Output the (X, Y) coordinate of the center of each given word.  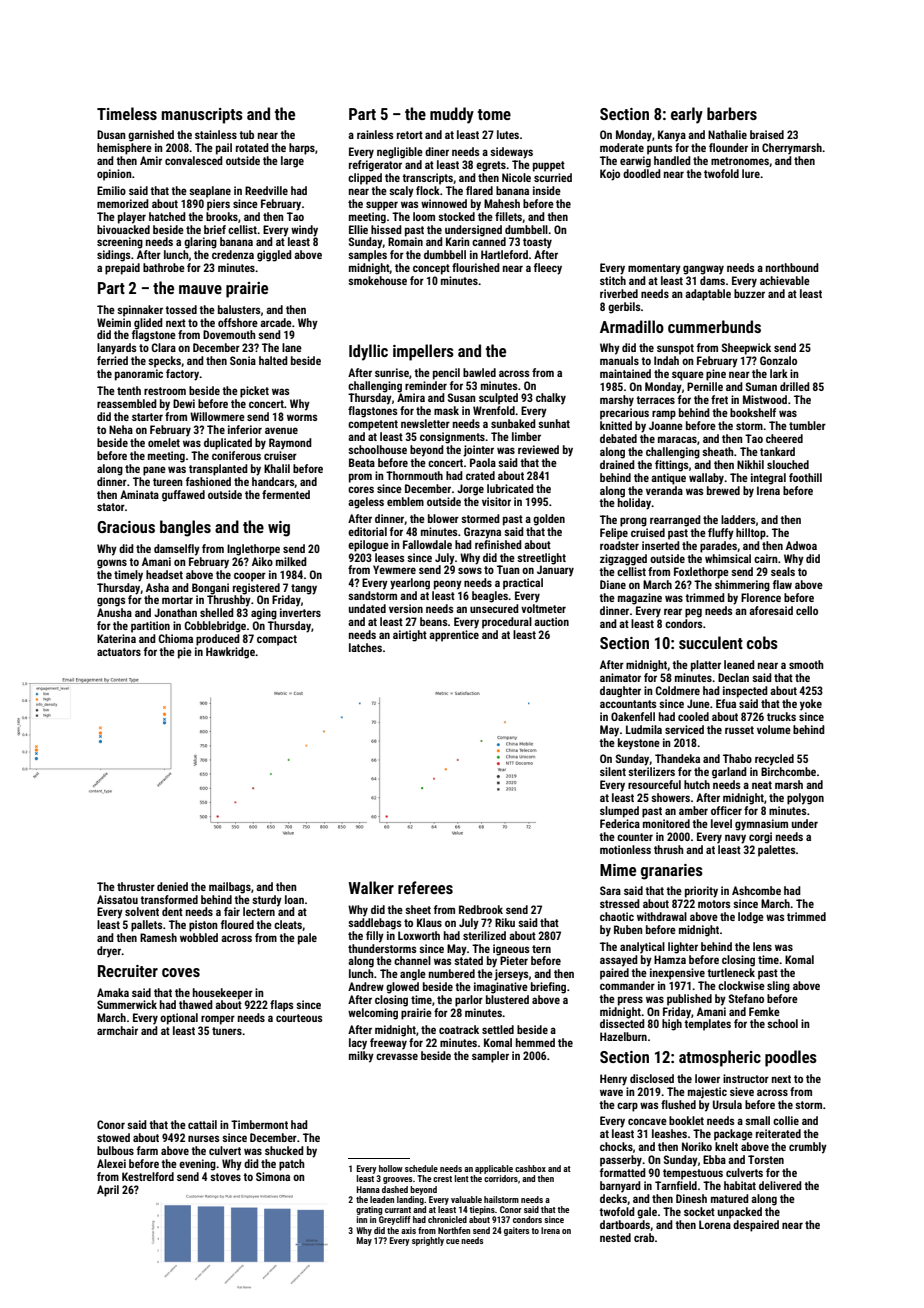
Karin (458, 241)
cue (452, 1241)
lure (751, 173)
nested (615, 1237)
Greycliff (395, 1220)
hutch (697, 784)
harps (302, 149)
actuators (119, 652)
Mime (618, 870)
